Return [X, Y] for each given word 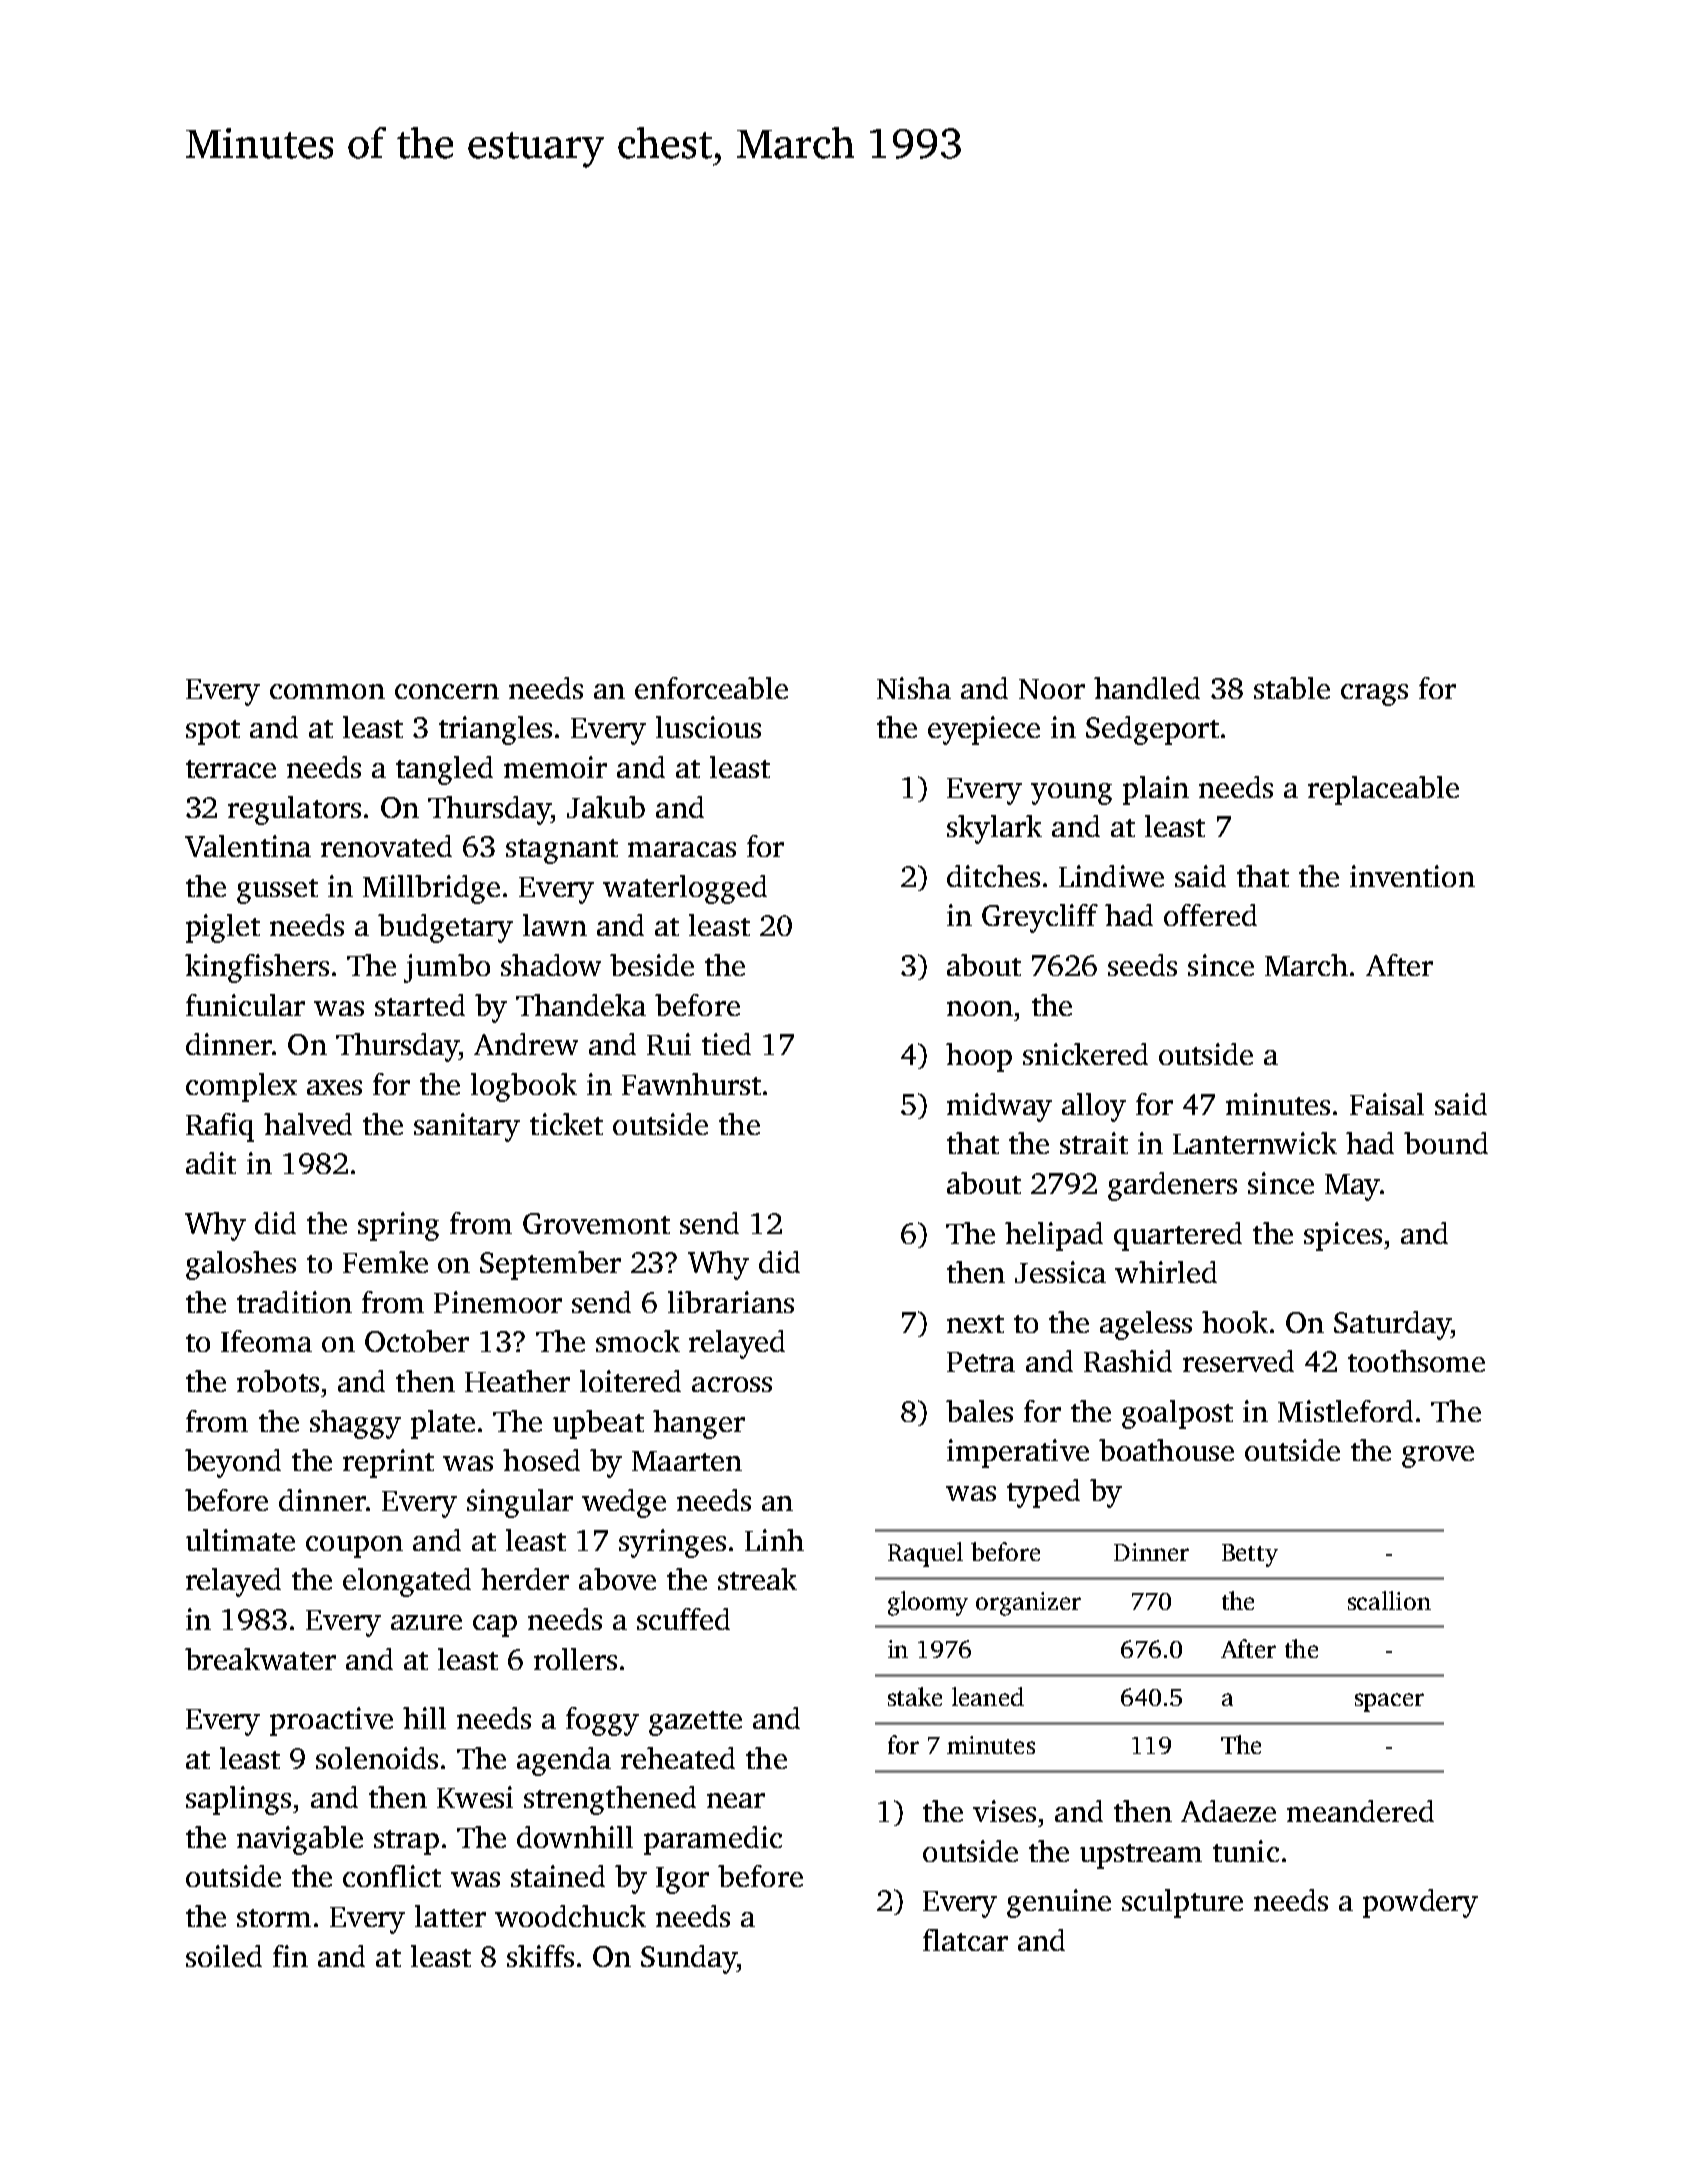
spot [213, 732]
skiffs [540, 1956]
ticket [566, 1124]
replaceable [1383, 790]
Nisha [914, 688]
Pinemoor [498, 1302]
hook [1235, 1322]
